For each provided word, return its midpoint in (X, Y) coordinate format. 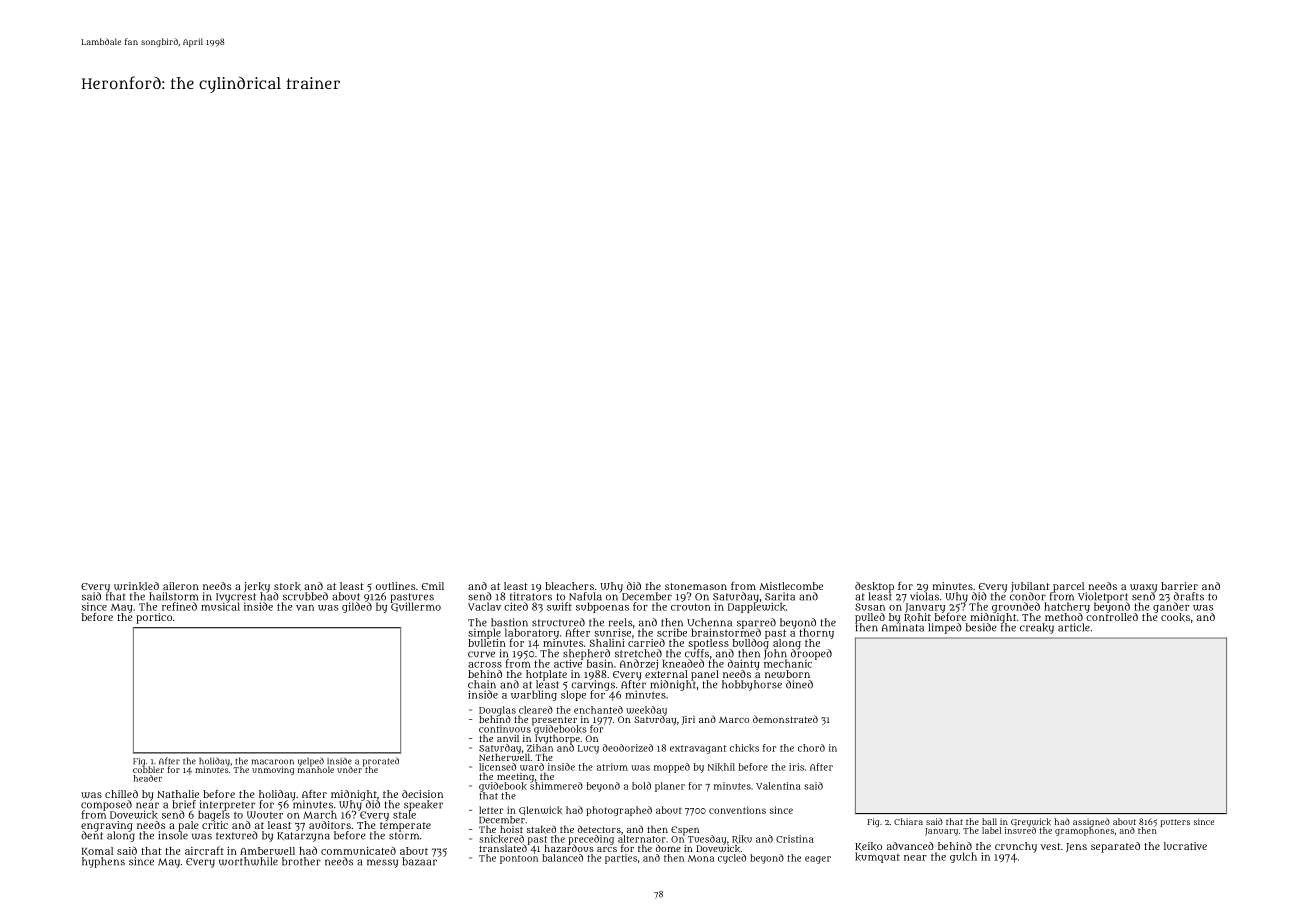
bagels (214, 816)
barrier (1179, 586)
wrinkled (136, 586)
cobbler (148, 769)
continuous (505, 729)
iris (796, 767)
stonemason (696, 586)
